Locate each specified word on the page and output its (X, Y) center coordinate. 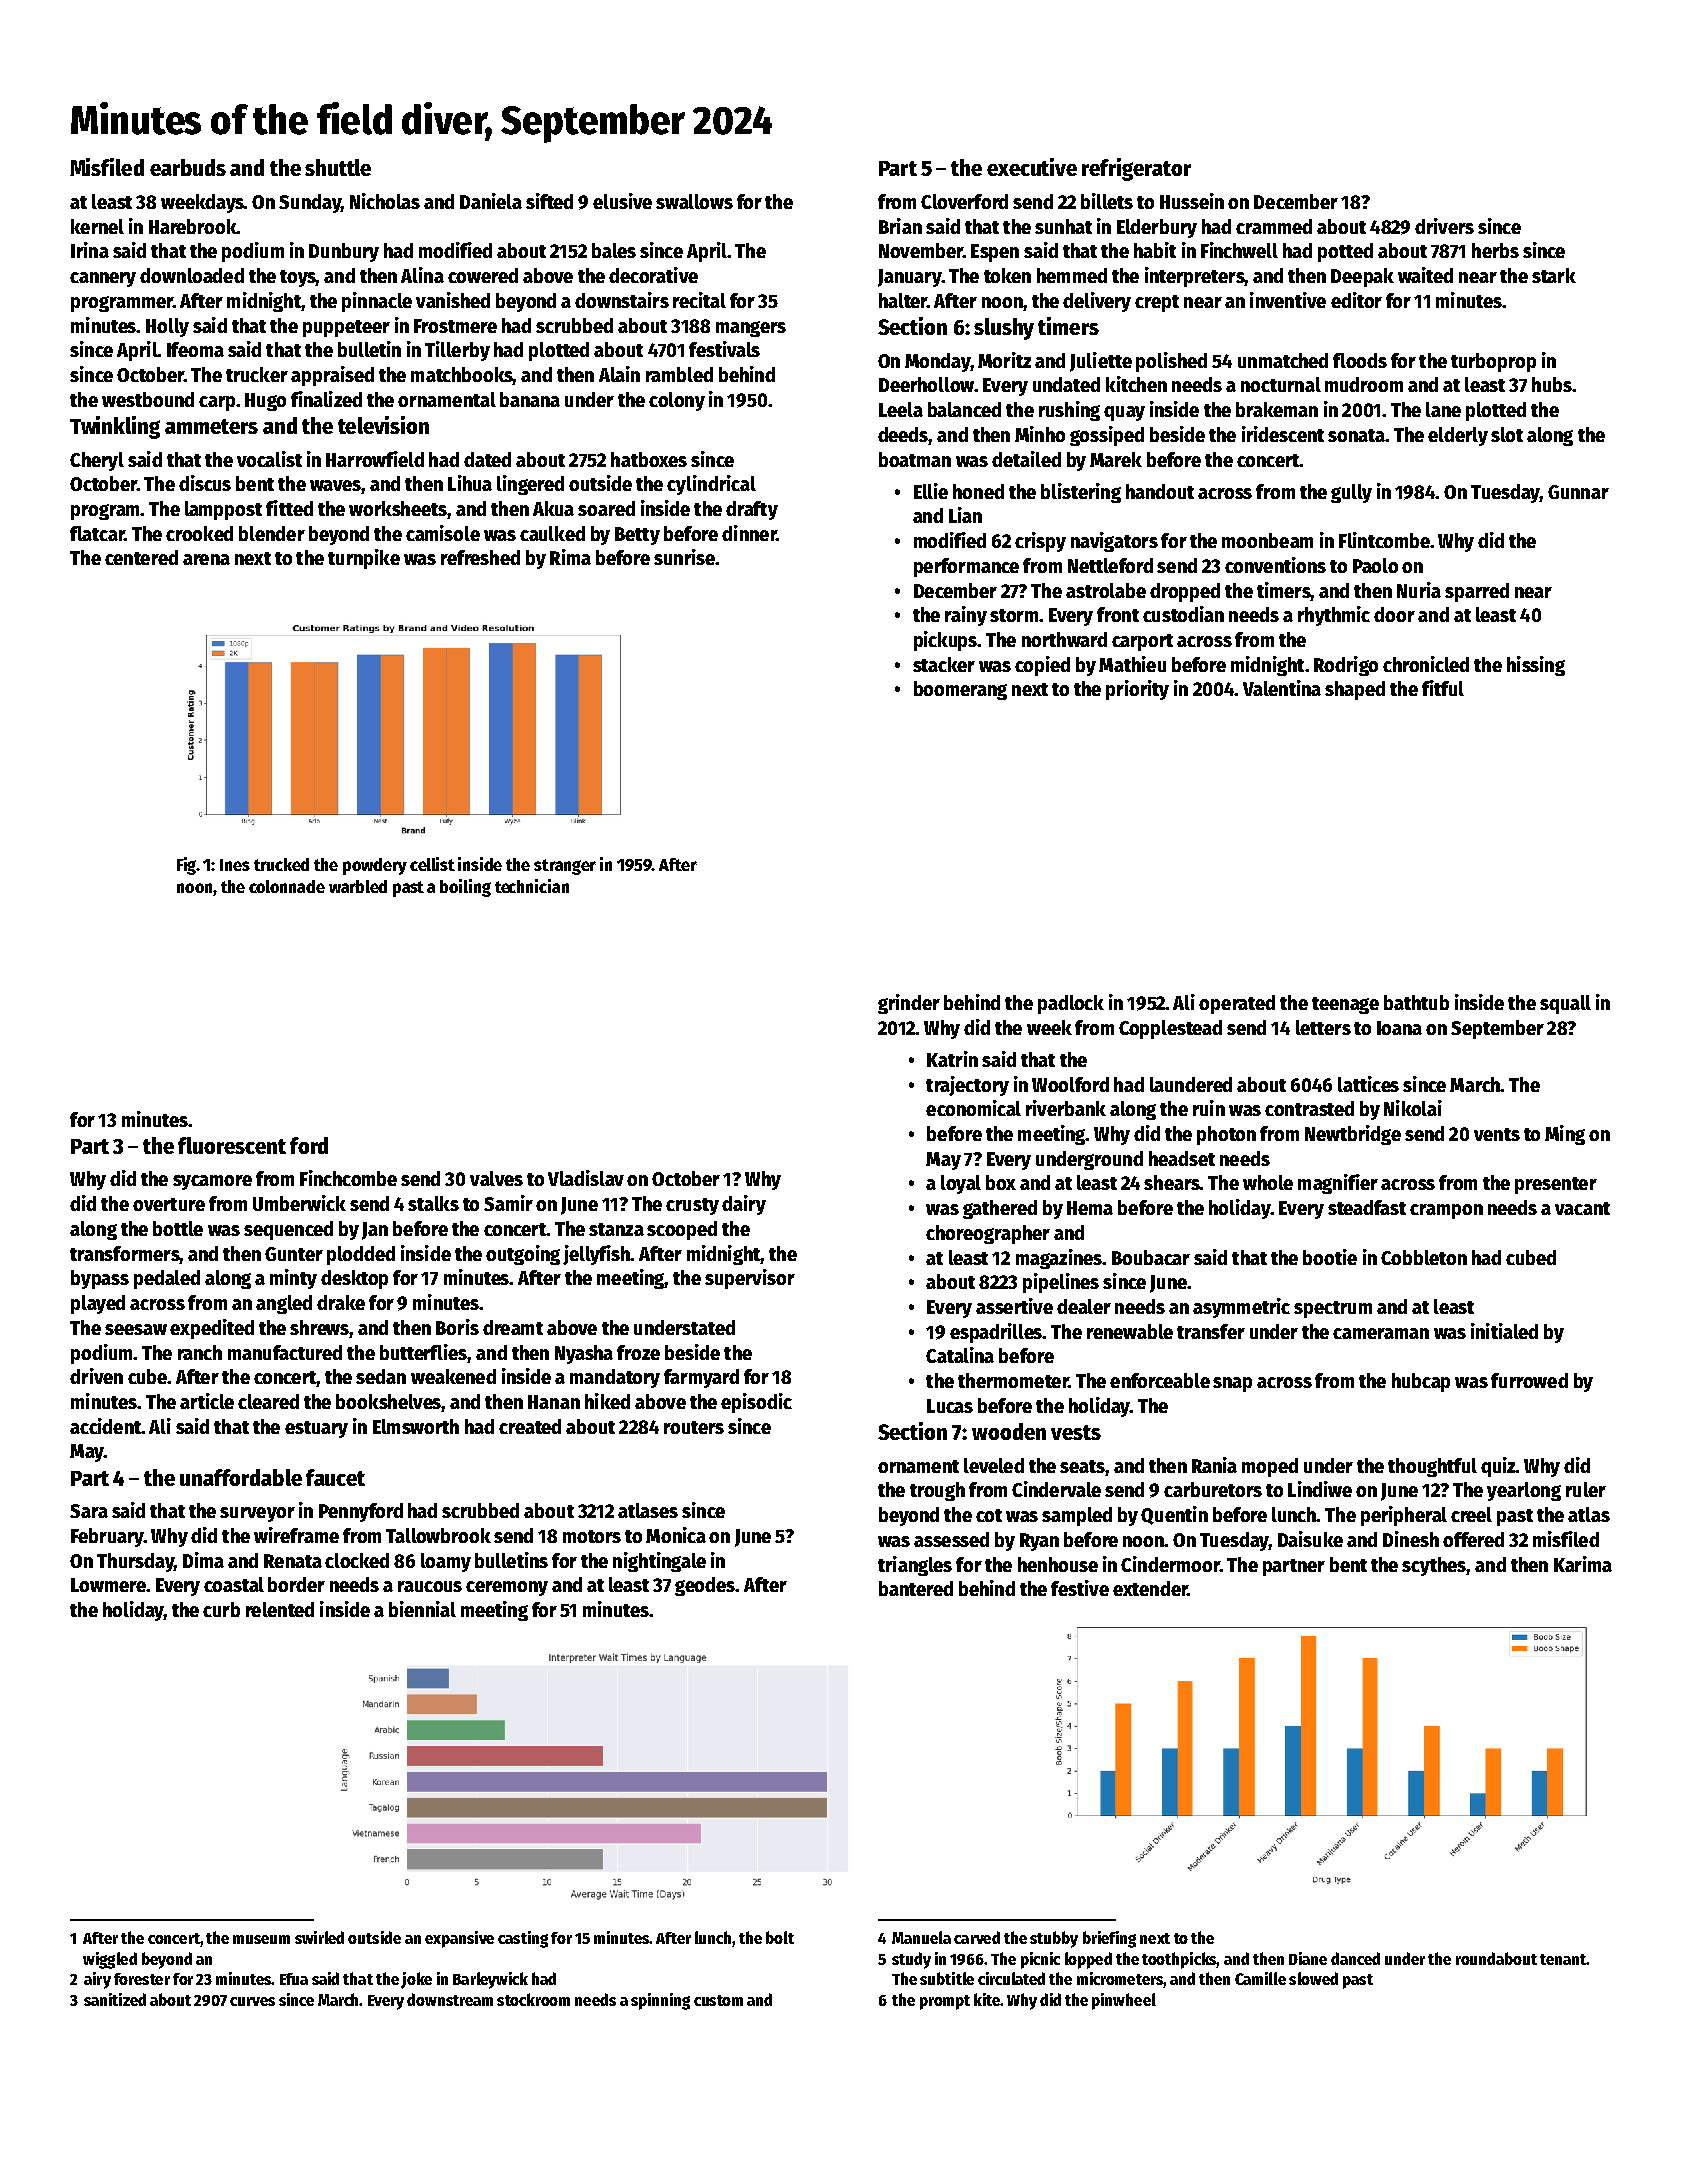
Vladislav (586, 1178)
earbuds (188, 167)
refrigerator (1136, 169)
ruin (1209, 1108)
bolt (780, 1937)
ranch (200, 1352)
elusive (622, 201)
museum (261, 1939)
